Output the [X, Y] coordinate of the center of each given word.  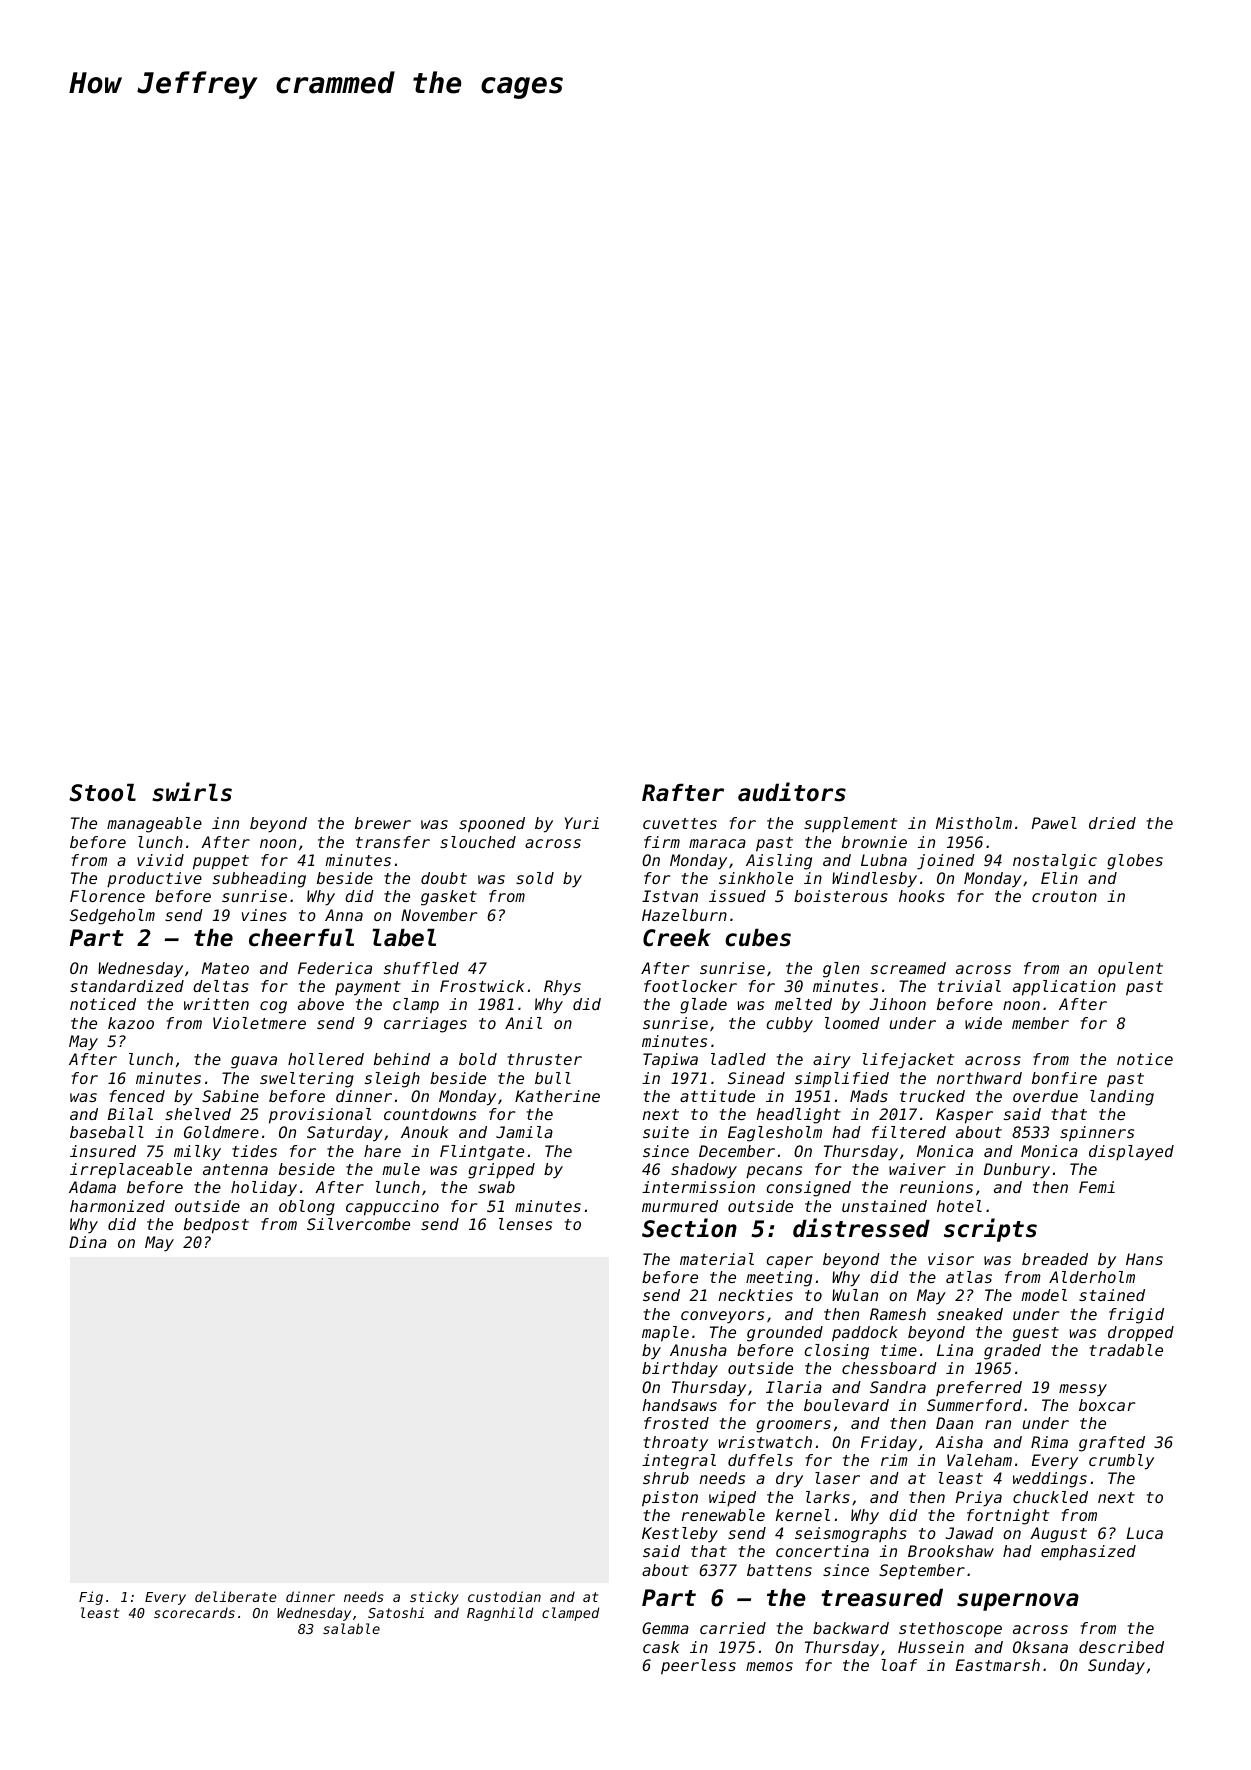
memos [769, 1666]
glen [841, 970]
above [321, 1004]
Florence [107, 896]
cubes [758, 937]
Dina [88, 1242]
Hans [1144, 1259]
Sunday [1116, 1667]
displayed [1131, 1153]
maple [665, 1334]
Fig [91, 1598]
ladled [738, 1059]
